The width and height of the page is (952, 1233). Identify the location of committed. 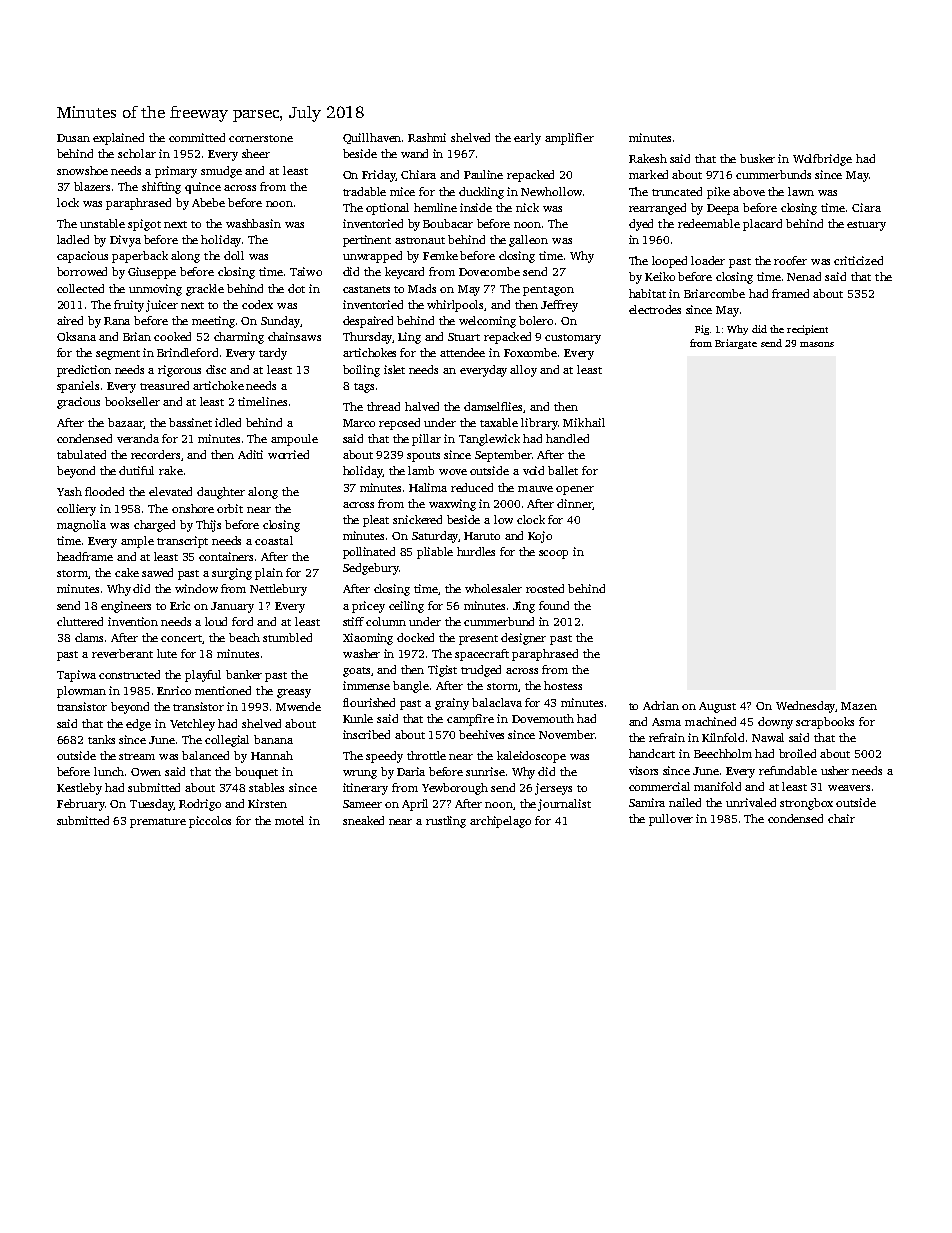
(197, 137).
